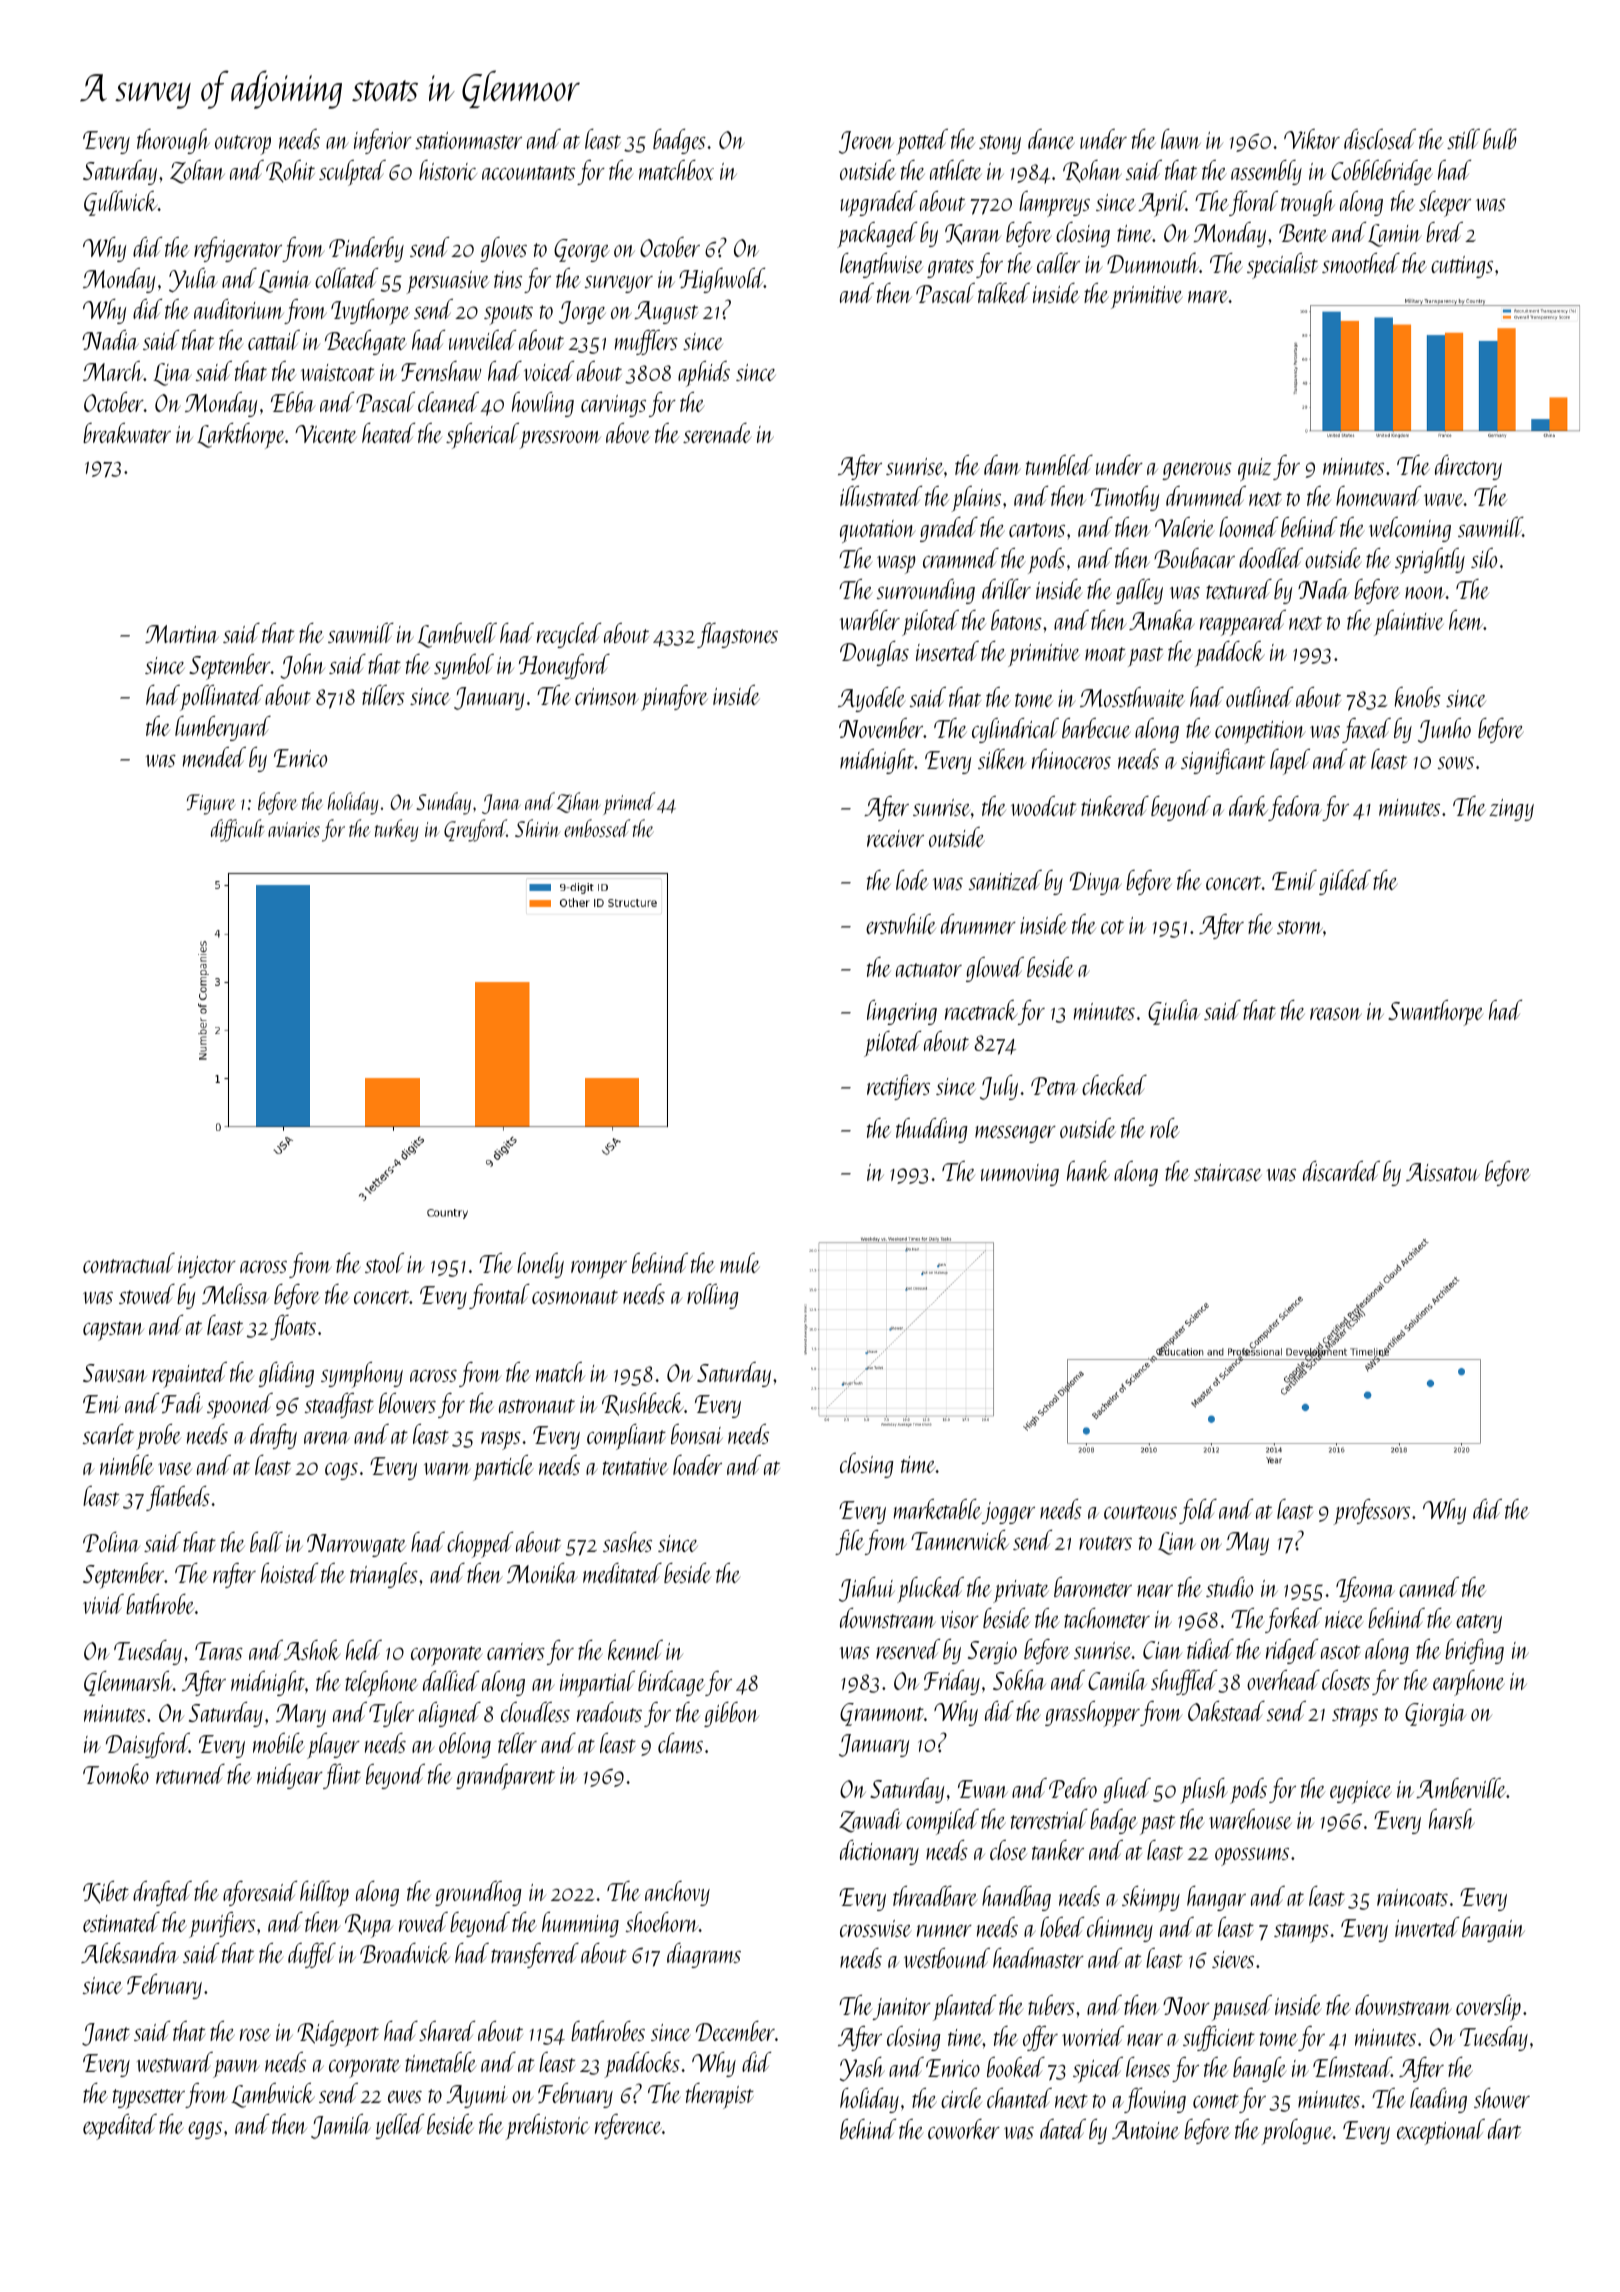  I want to click on discarded, so click(1341, 1171).
